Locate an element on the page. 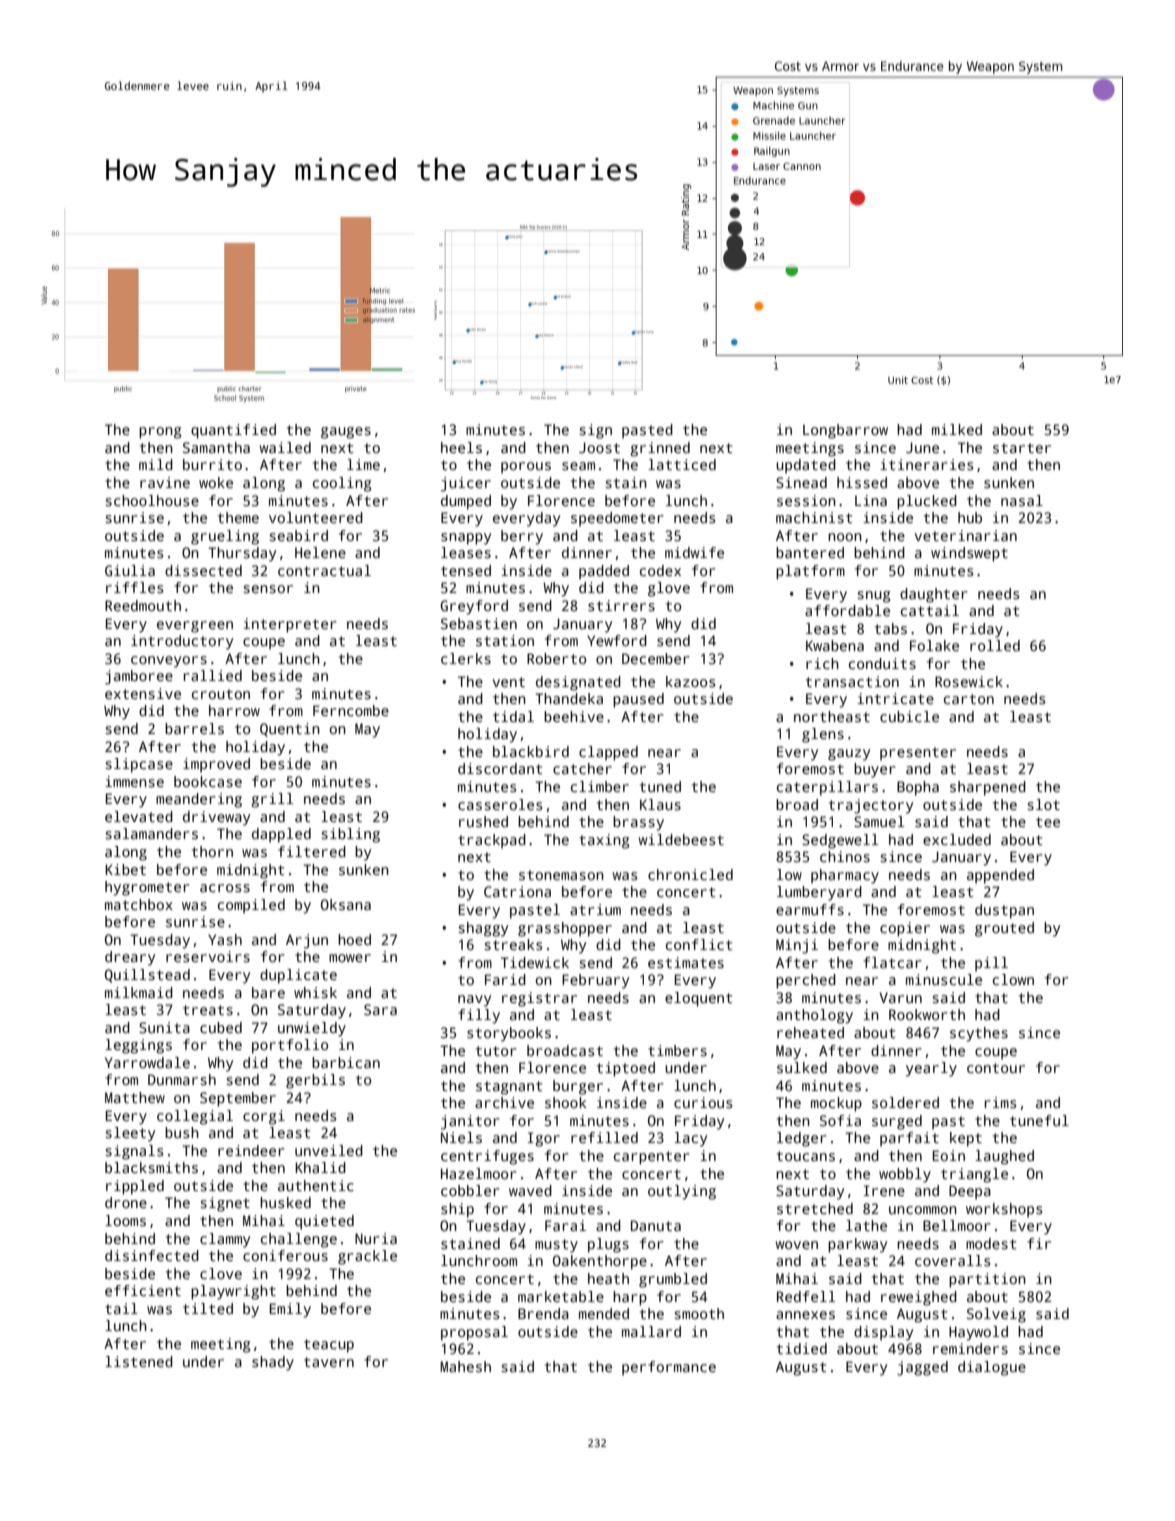  Rosewick is located at coordinates (969, 681).
